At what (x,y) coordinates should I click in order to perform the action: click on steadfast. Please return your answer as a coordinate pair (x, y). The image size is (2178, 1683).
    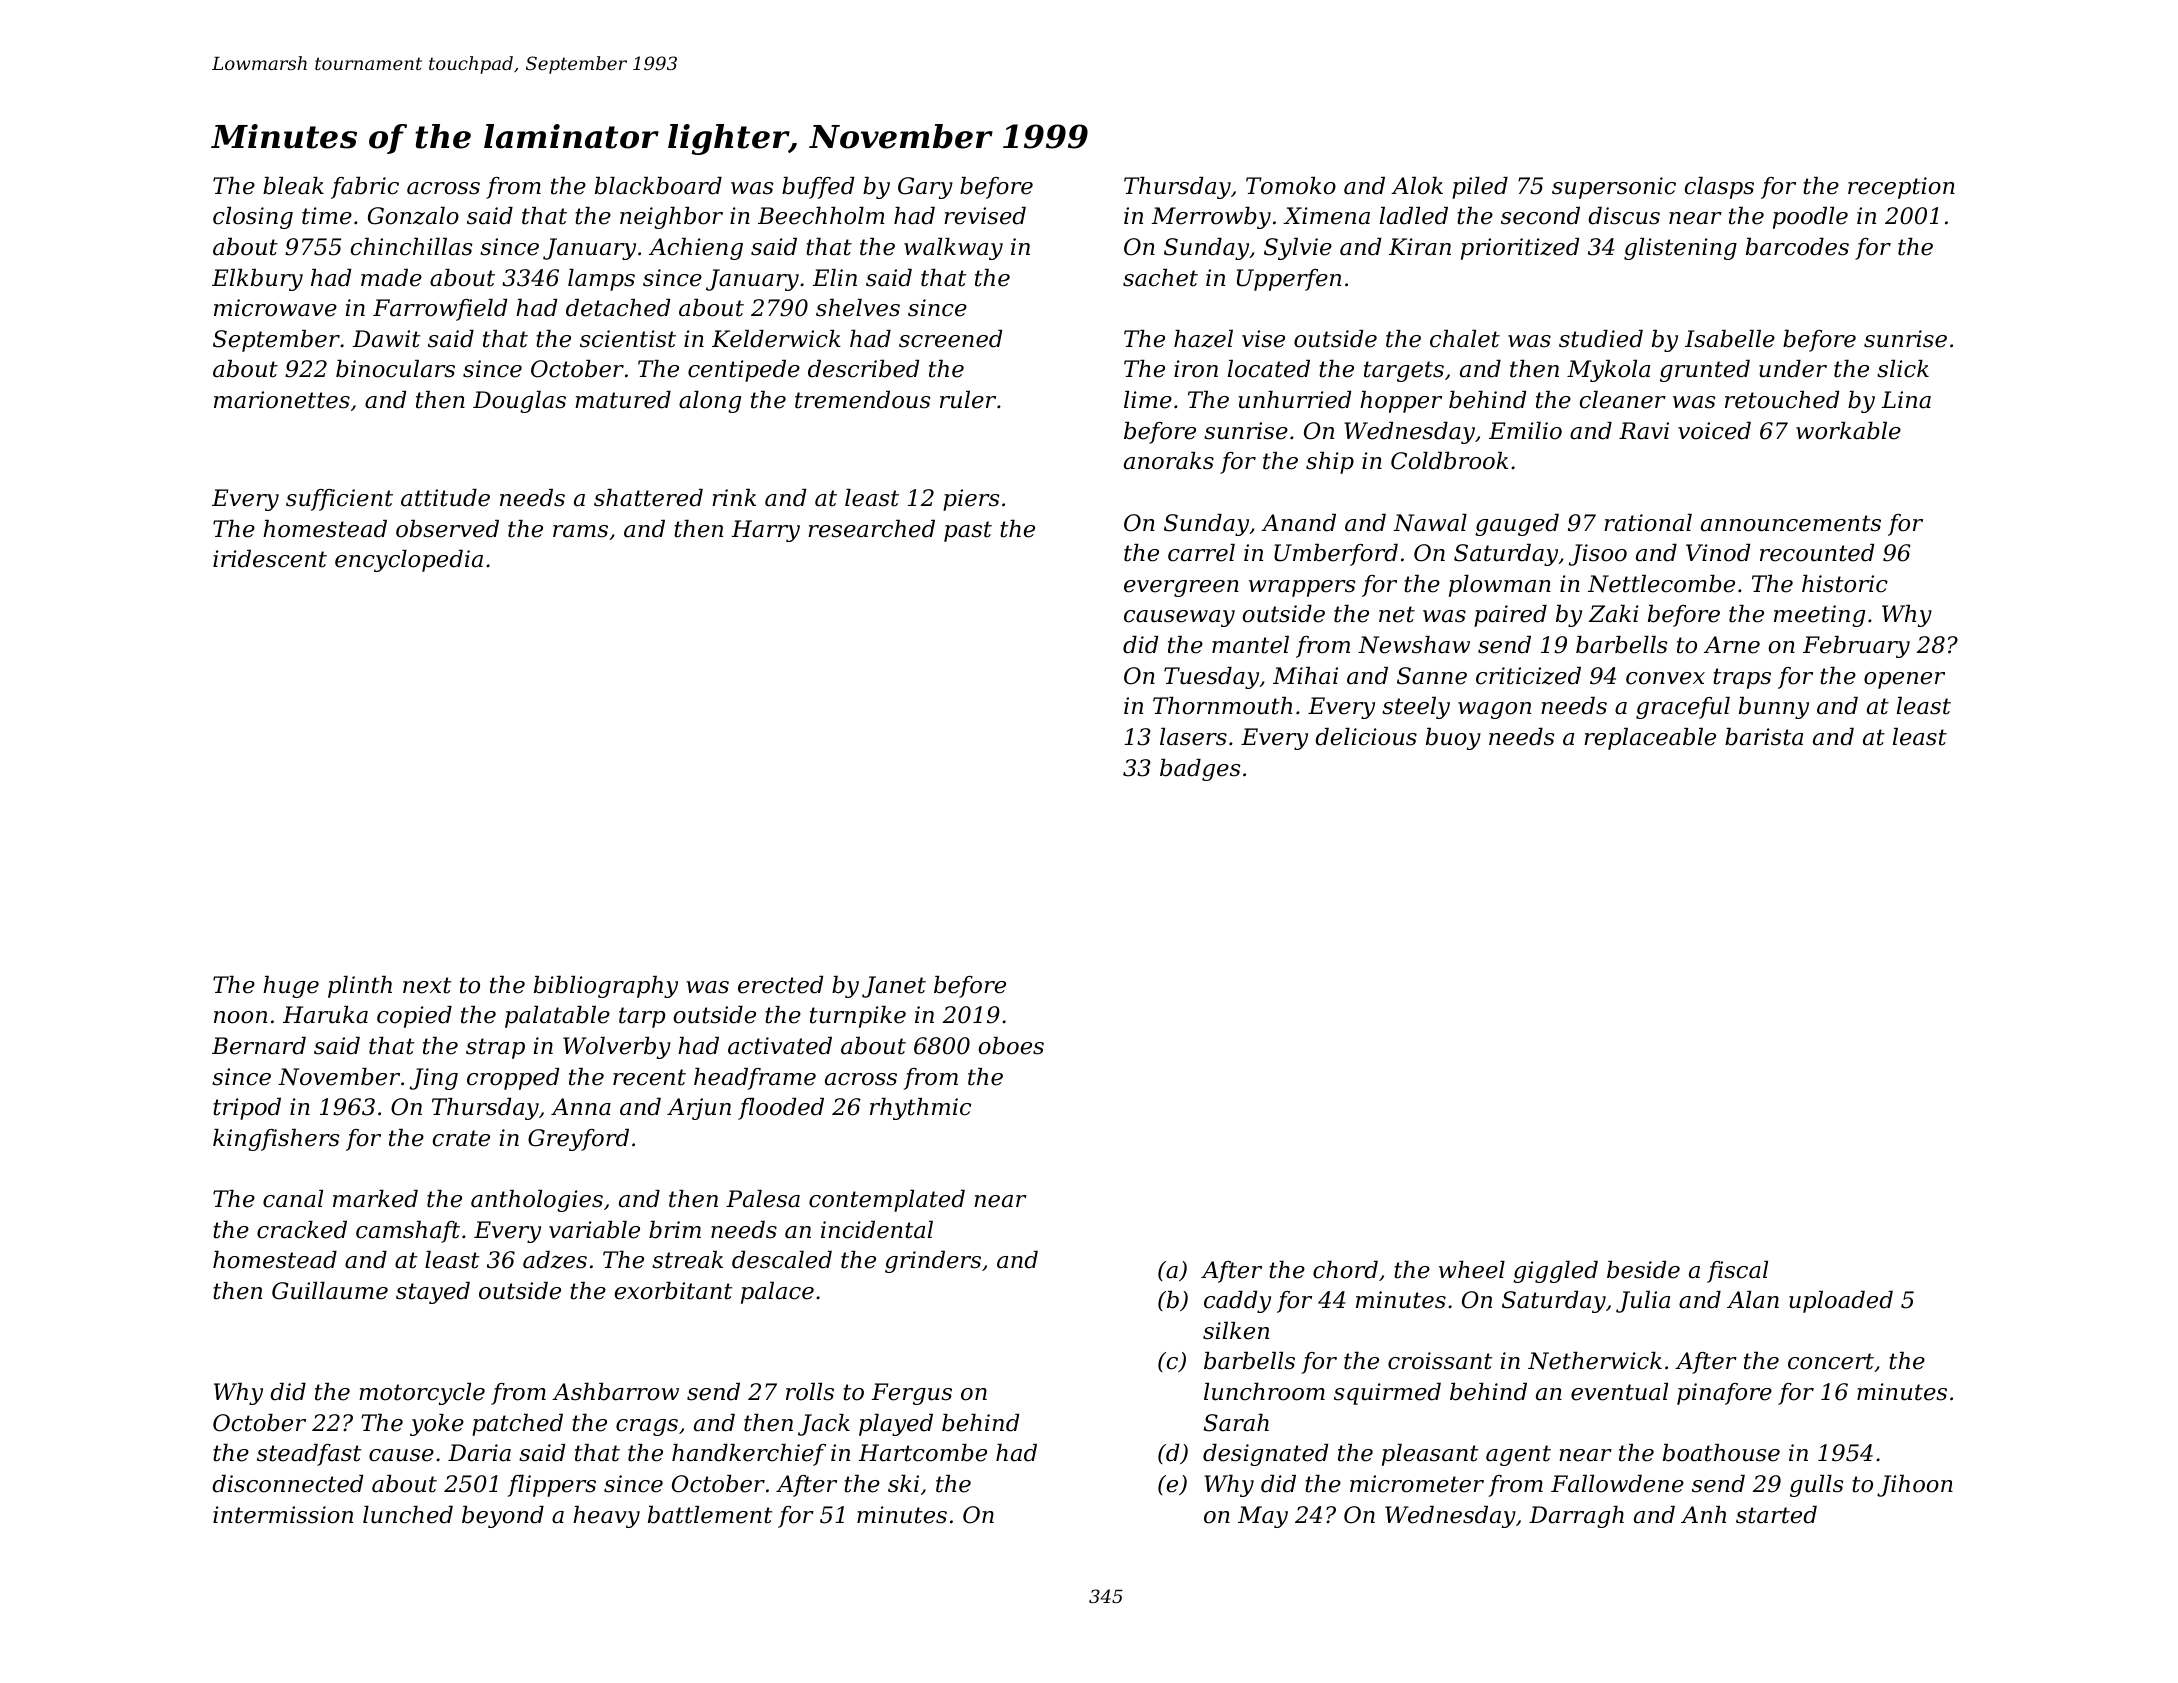
    Looking at the image, I should click on (309, 1455).
